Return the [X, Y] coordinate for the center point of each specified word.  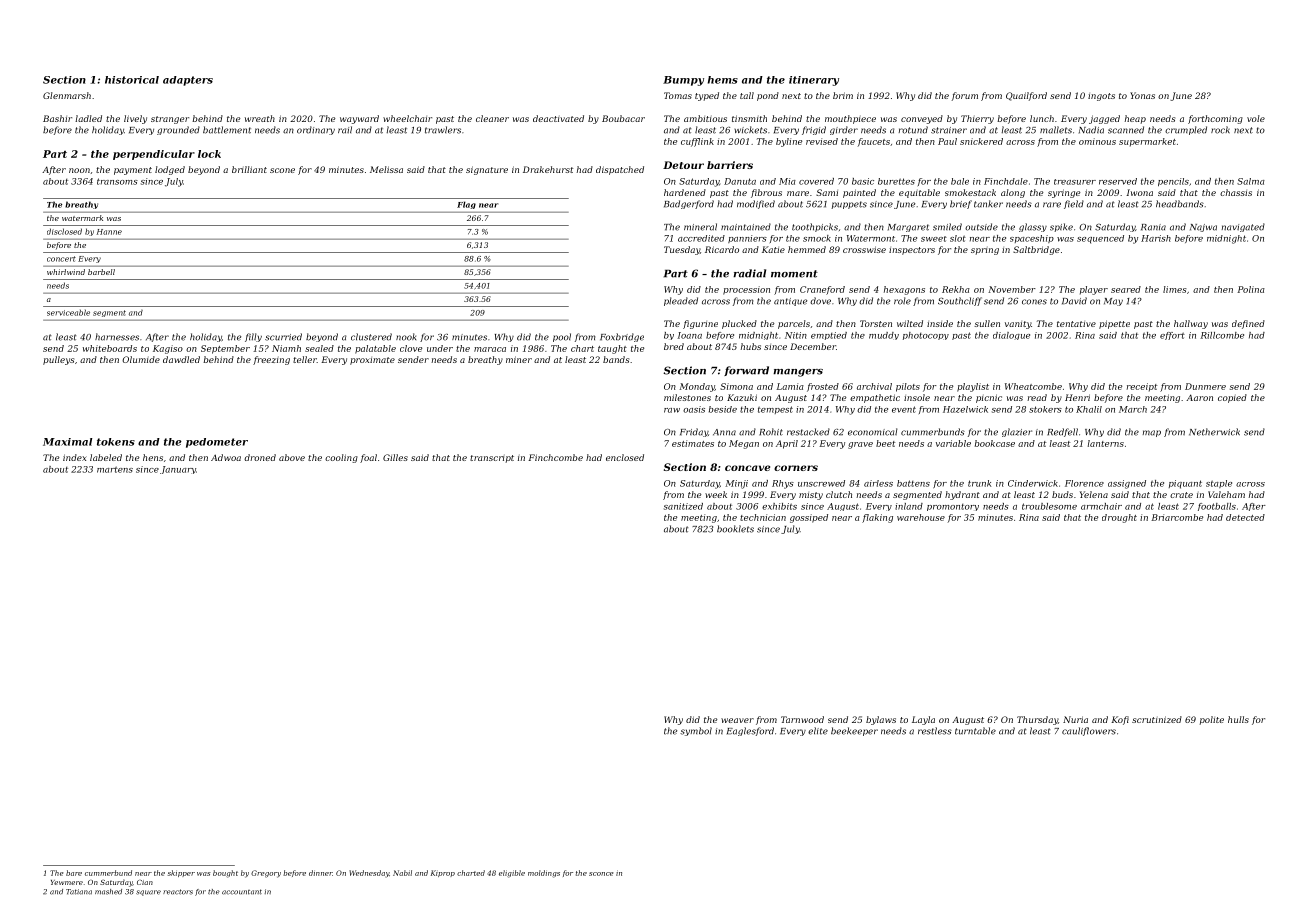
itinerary [814, 81]
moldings [544, 874]
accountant [242, 892]
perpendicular [154, 155]
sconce [601, 874]
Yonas [1142, 95]
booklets [735, 529]
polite [1212, 720]
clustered [371, 337]
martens [115, 469]
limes [1175, 289]
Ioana [689, 335]
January [178, 470]
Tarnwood [802, 719]
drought [1119, 518]
